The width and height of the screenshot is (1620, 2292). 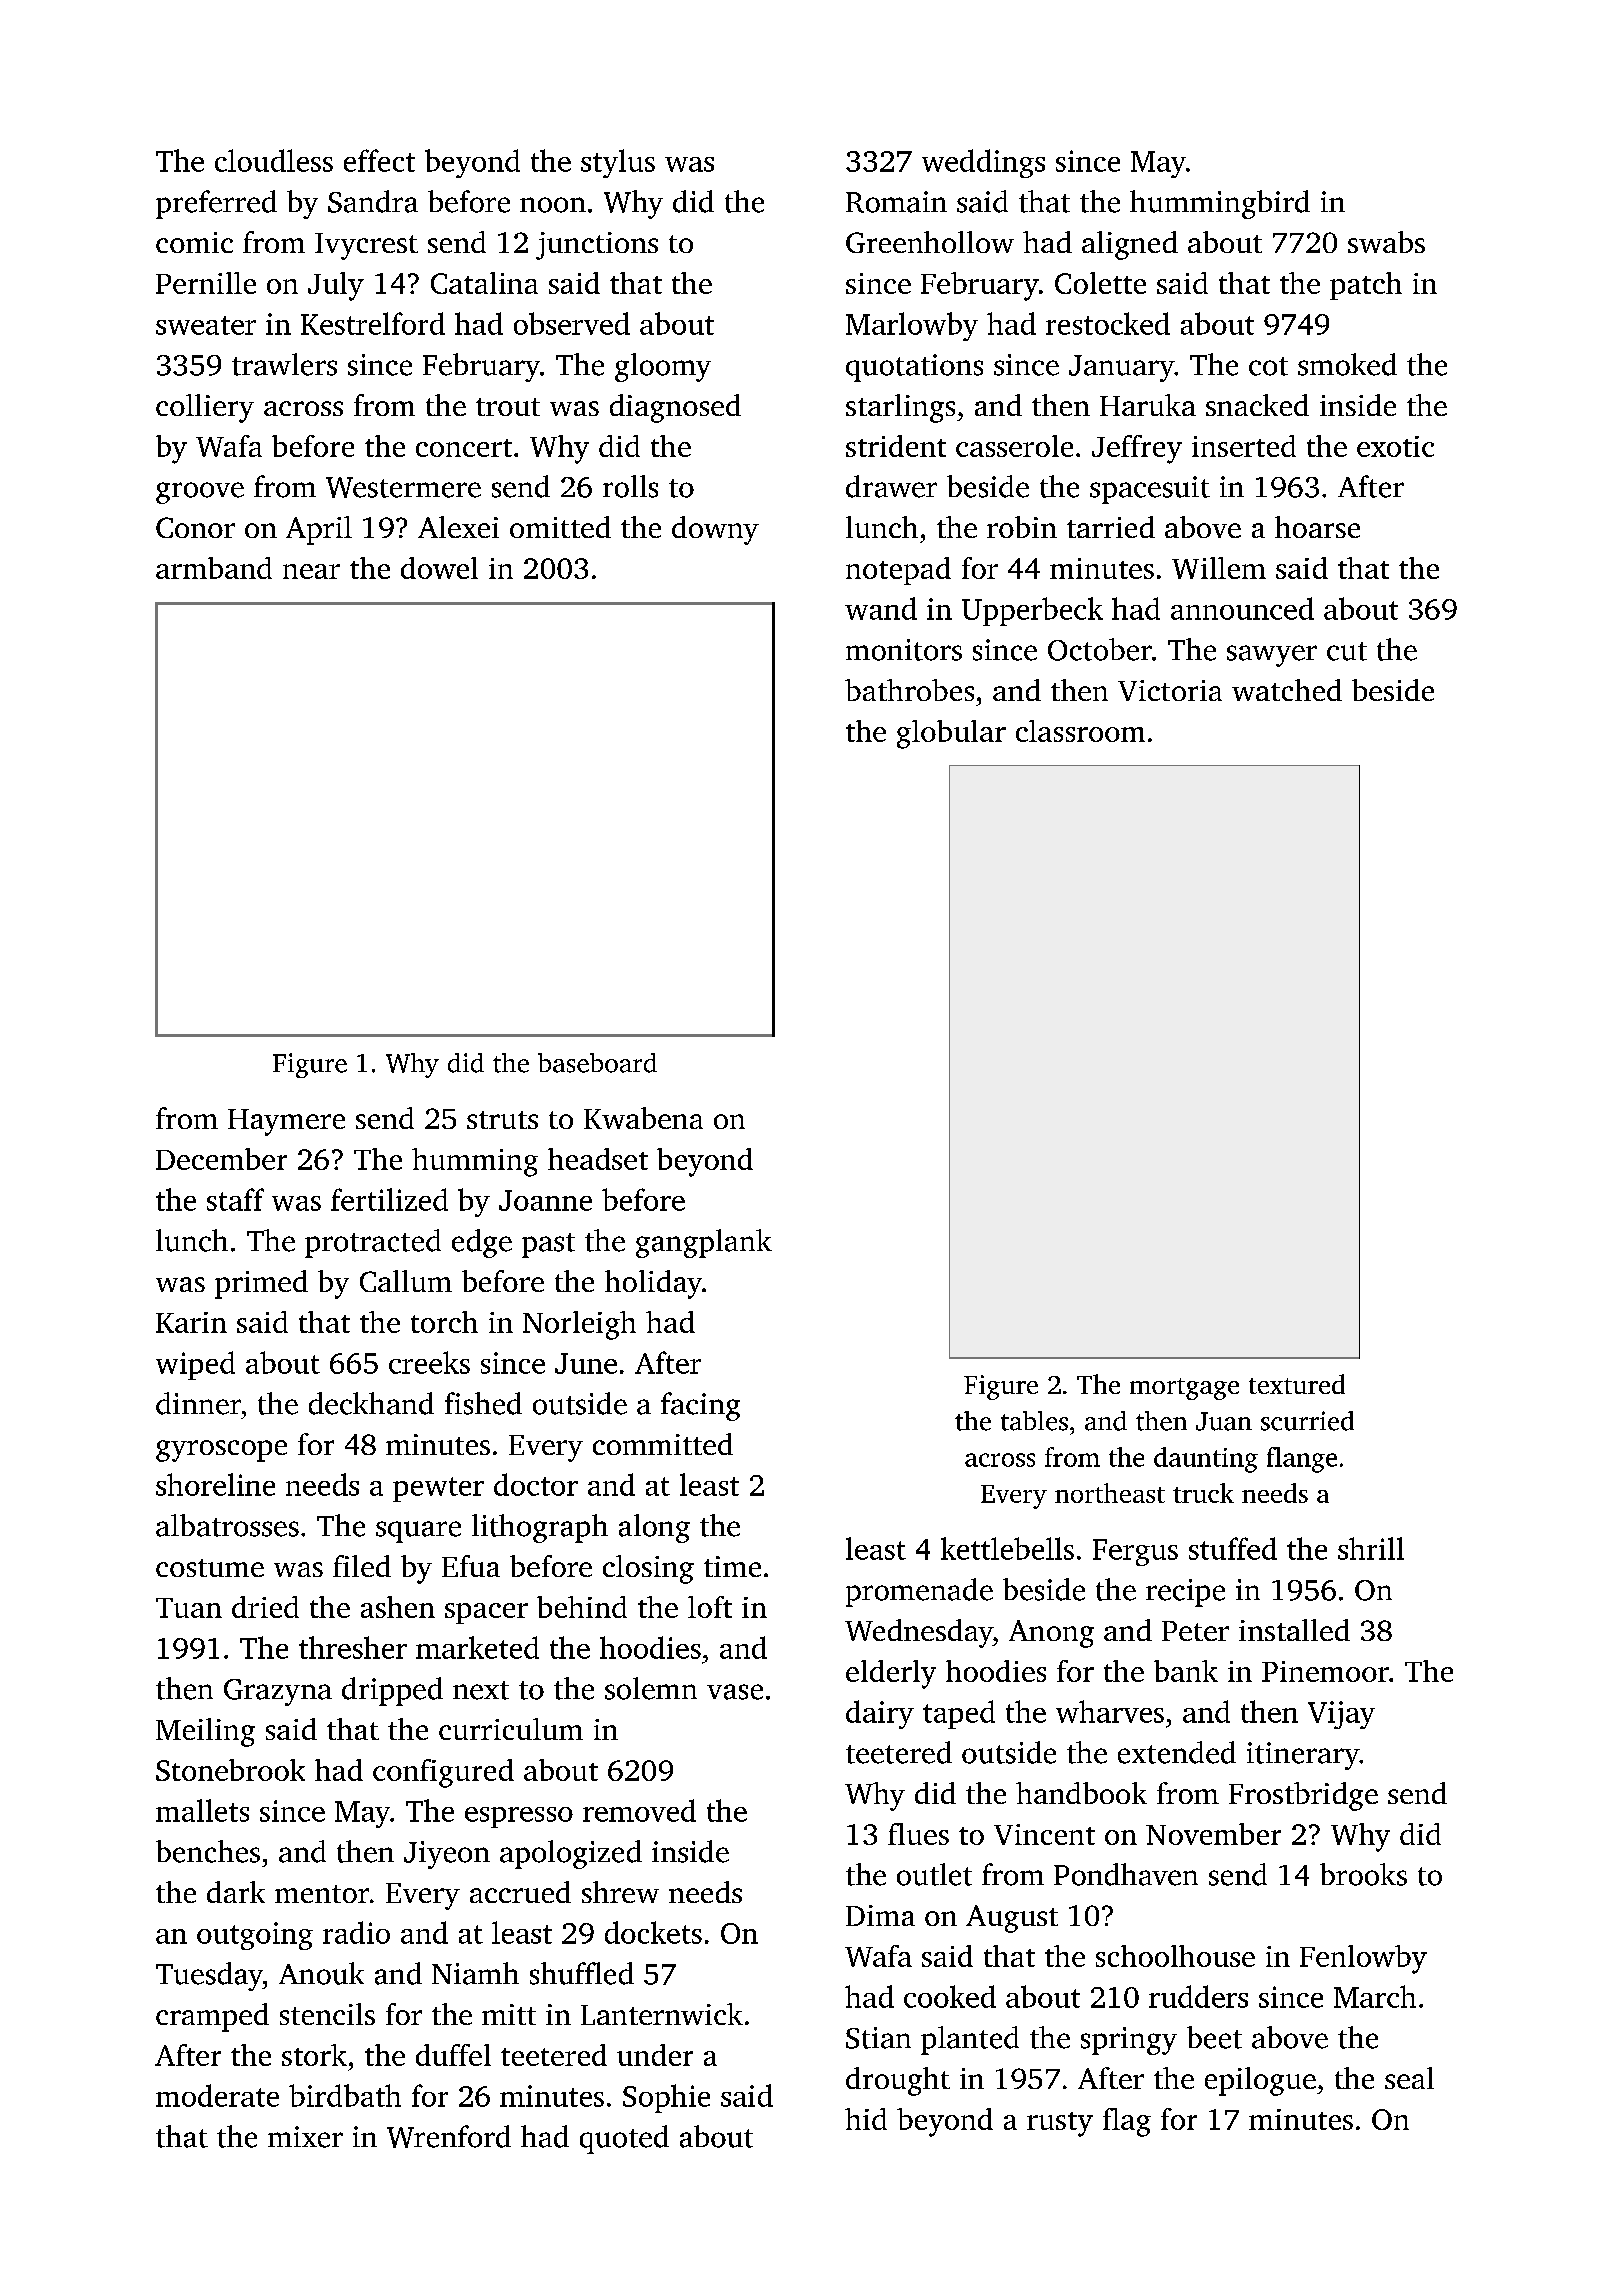 I want to click on mixer, so click(x=305, y=2137).
